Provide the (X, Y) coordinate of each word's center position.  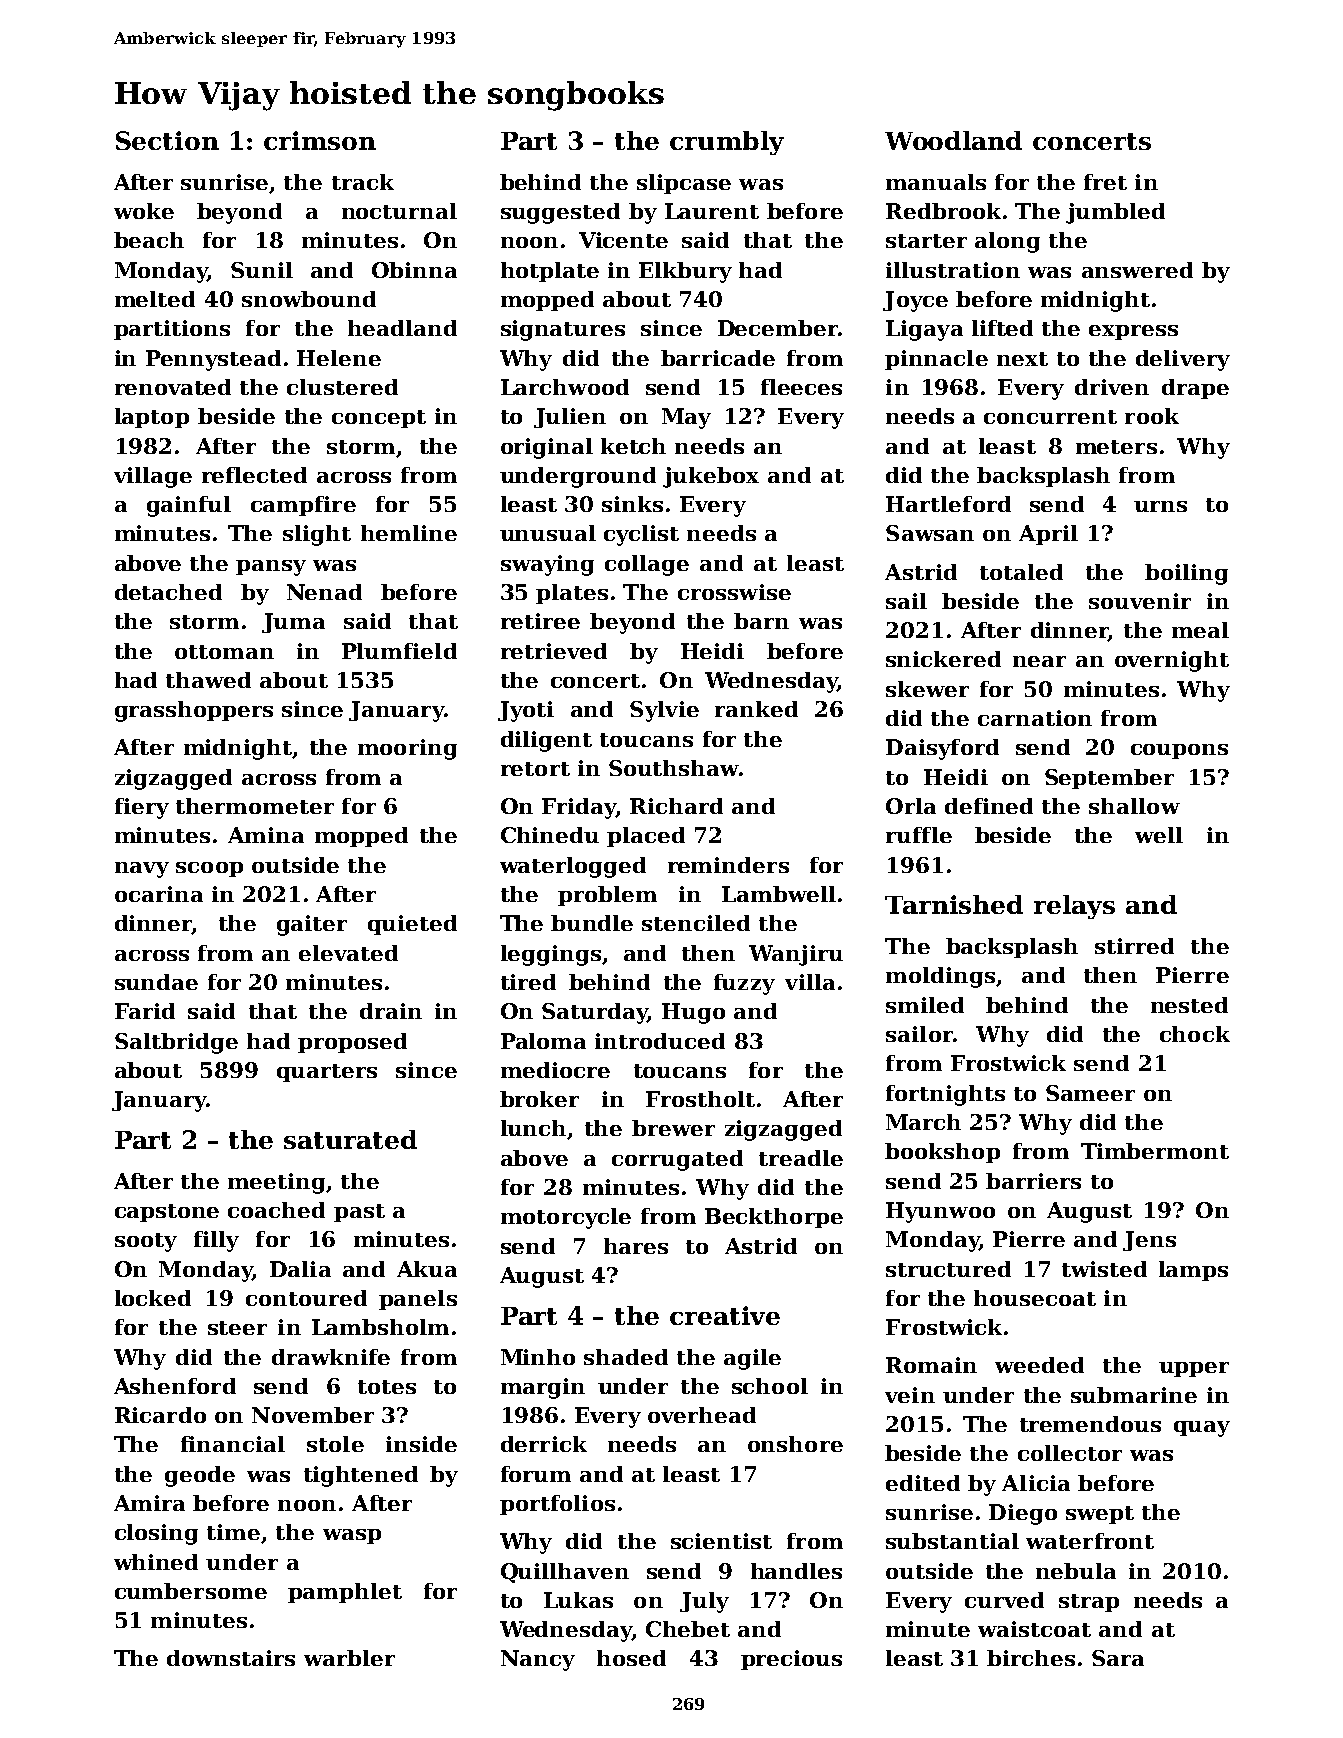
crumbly (727, 143)
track (363, 182)
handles (796, 1571)
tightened (361, 1476)
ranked (756, 709)
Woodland (953, 140)
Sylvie (664, 711)
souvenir (1140, 601)
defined (989, 806)
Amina (266, 835)
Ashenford (175, 1386)
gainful (189, 506)
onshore (795, 1444)
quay (1202, 1429)
